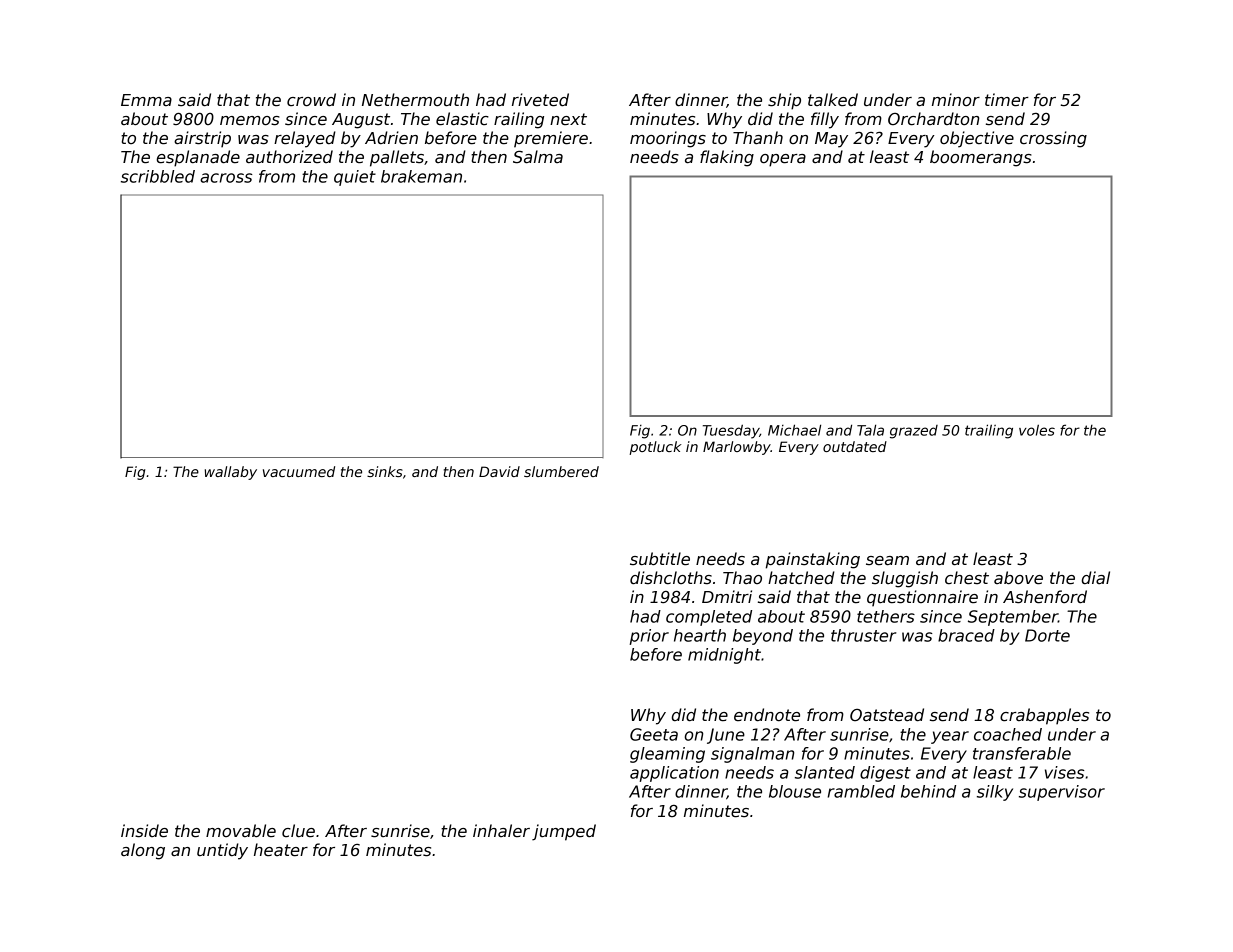 The height and width of the page is (952, 1233). Describe the element at coordinates (886, 616) in the page. I see `tethers` at that location.
